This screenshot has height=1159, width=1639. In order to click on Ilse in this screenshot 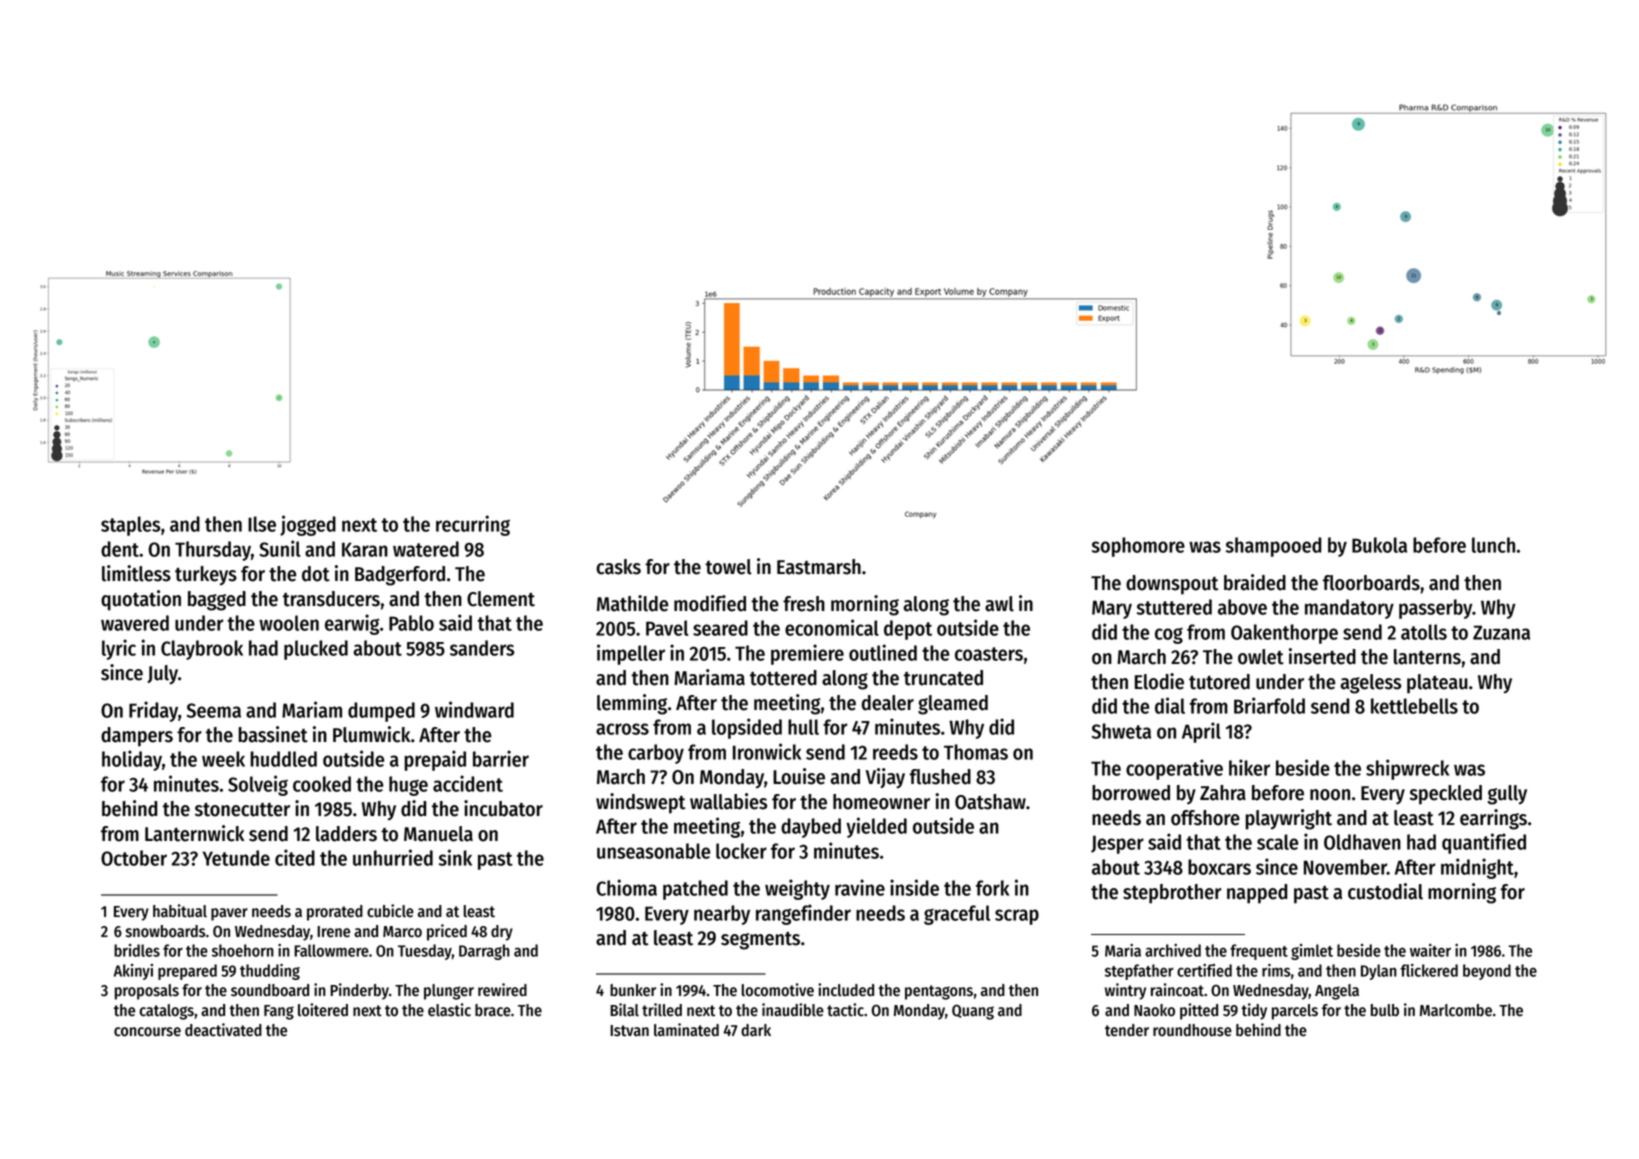, I will do `click(262, 524)`.
